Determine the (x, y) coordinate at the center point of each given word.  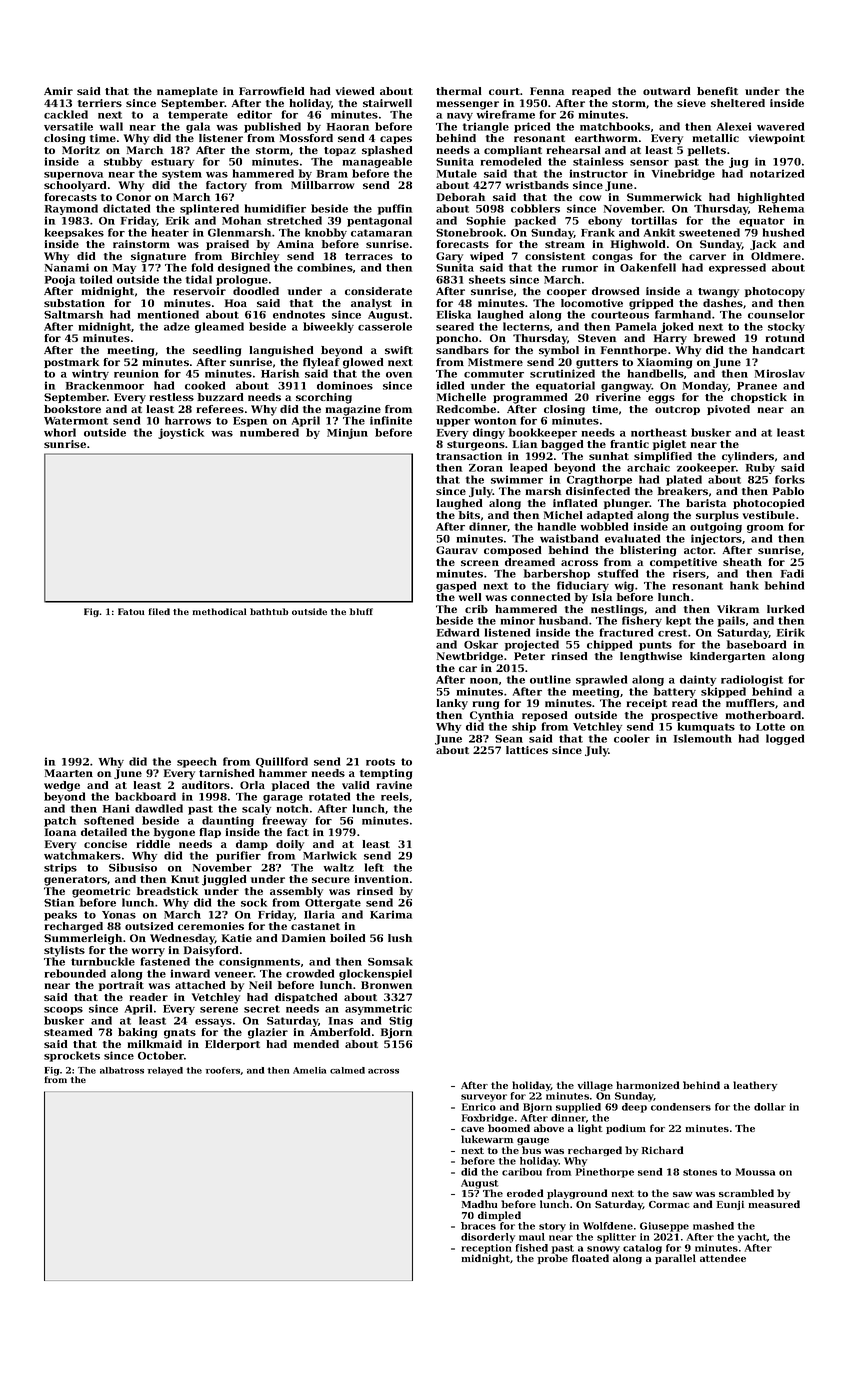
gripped (651, 304)
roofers (223, 1070)
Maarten (69, 773)
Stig (401, 1021)
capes (396, 140)
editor (254, 114)
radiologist (752, 680)
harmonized (648, 1085)
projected (532, 645)
